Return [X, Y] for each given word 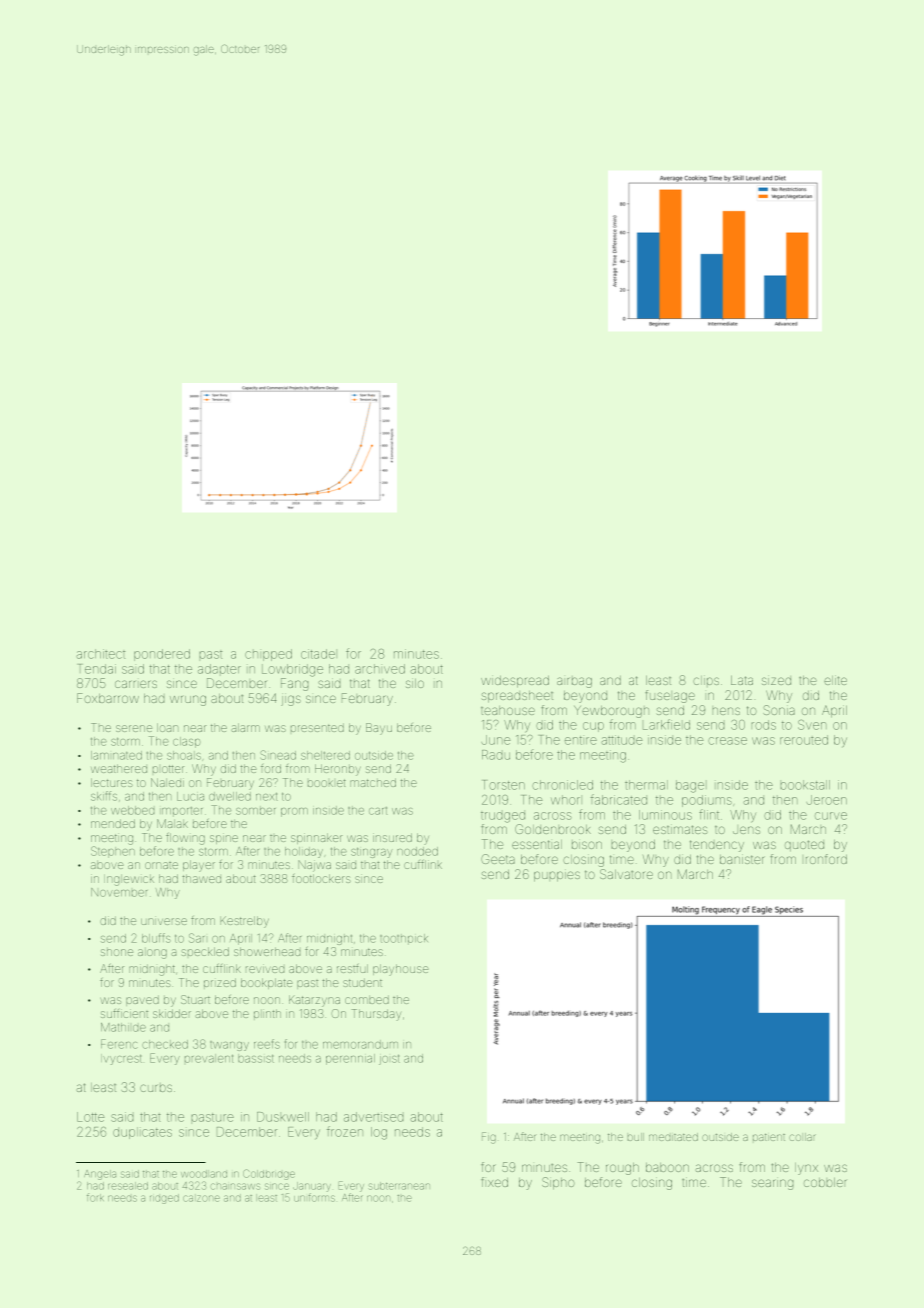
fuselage [670, 696]
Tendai [97, 669]
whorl [565, 800]
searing [772, 1184]
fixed [495, 1182]
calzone [201, 1198]
